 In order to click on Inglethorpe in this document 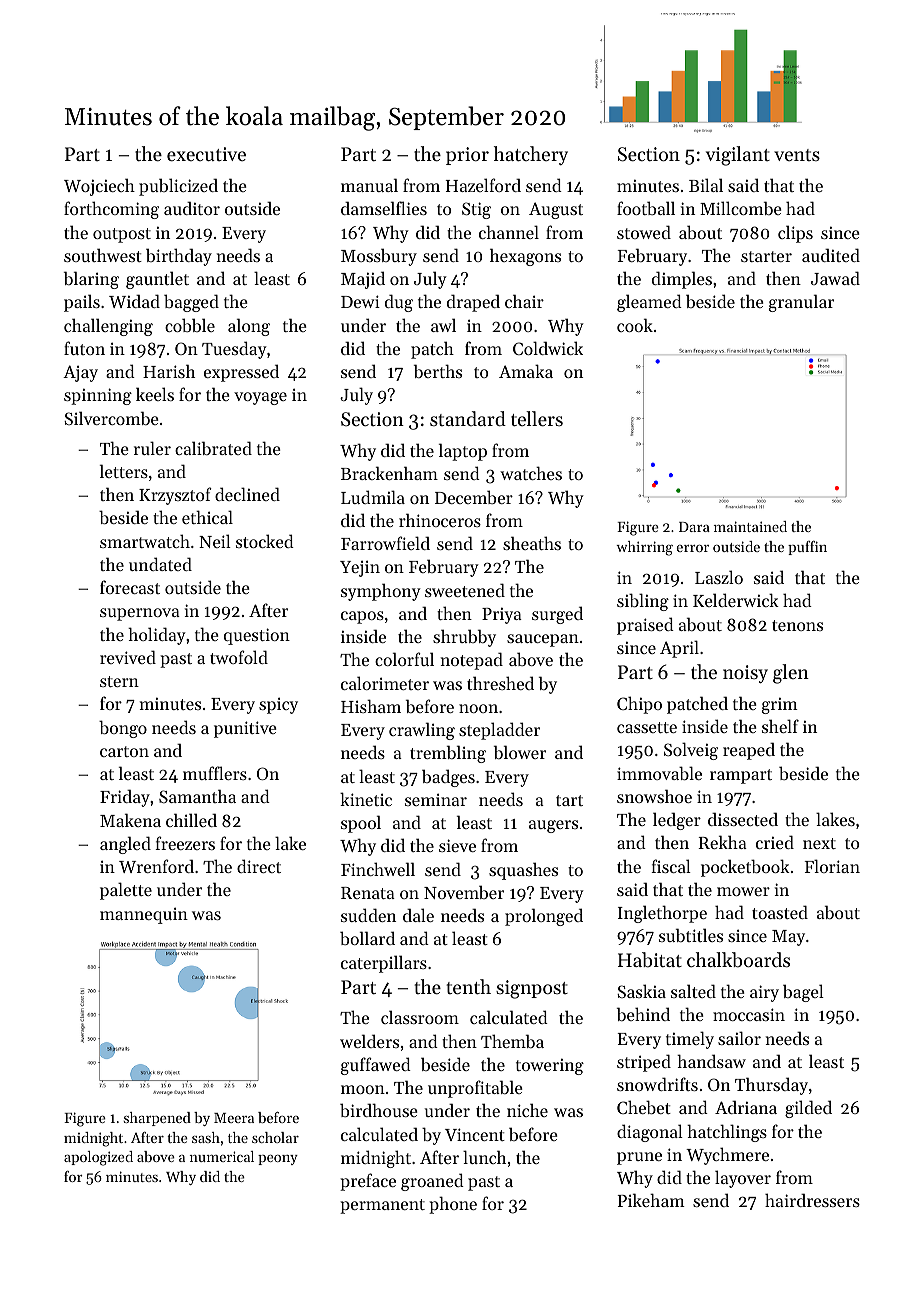, I will do `click(662, 914)`.
